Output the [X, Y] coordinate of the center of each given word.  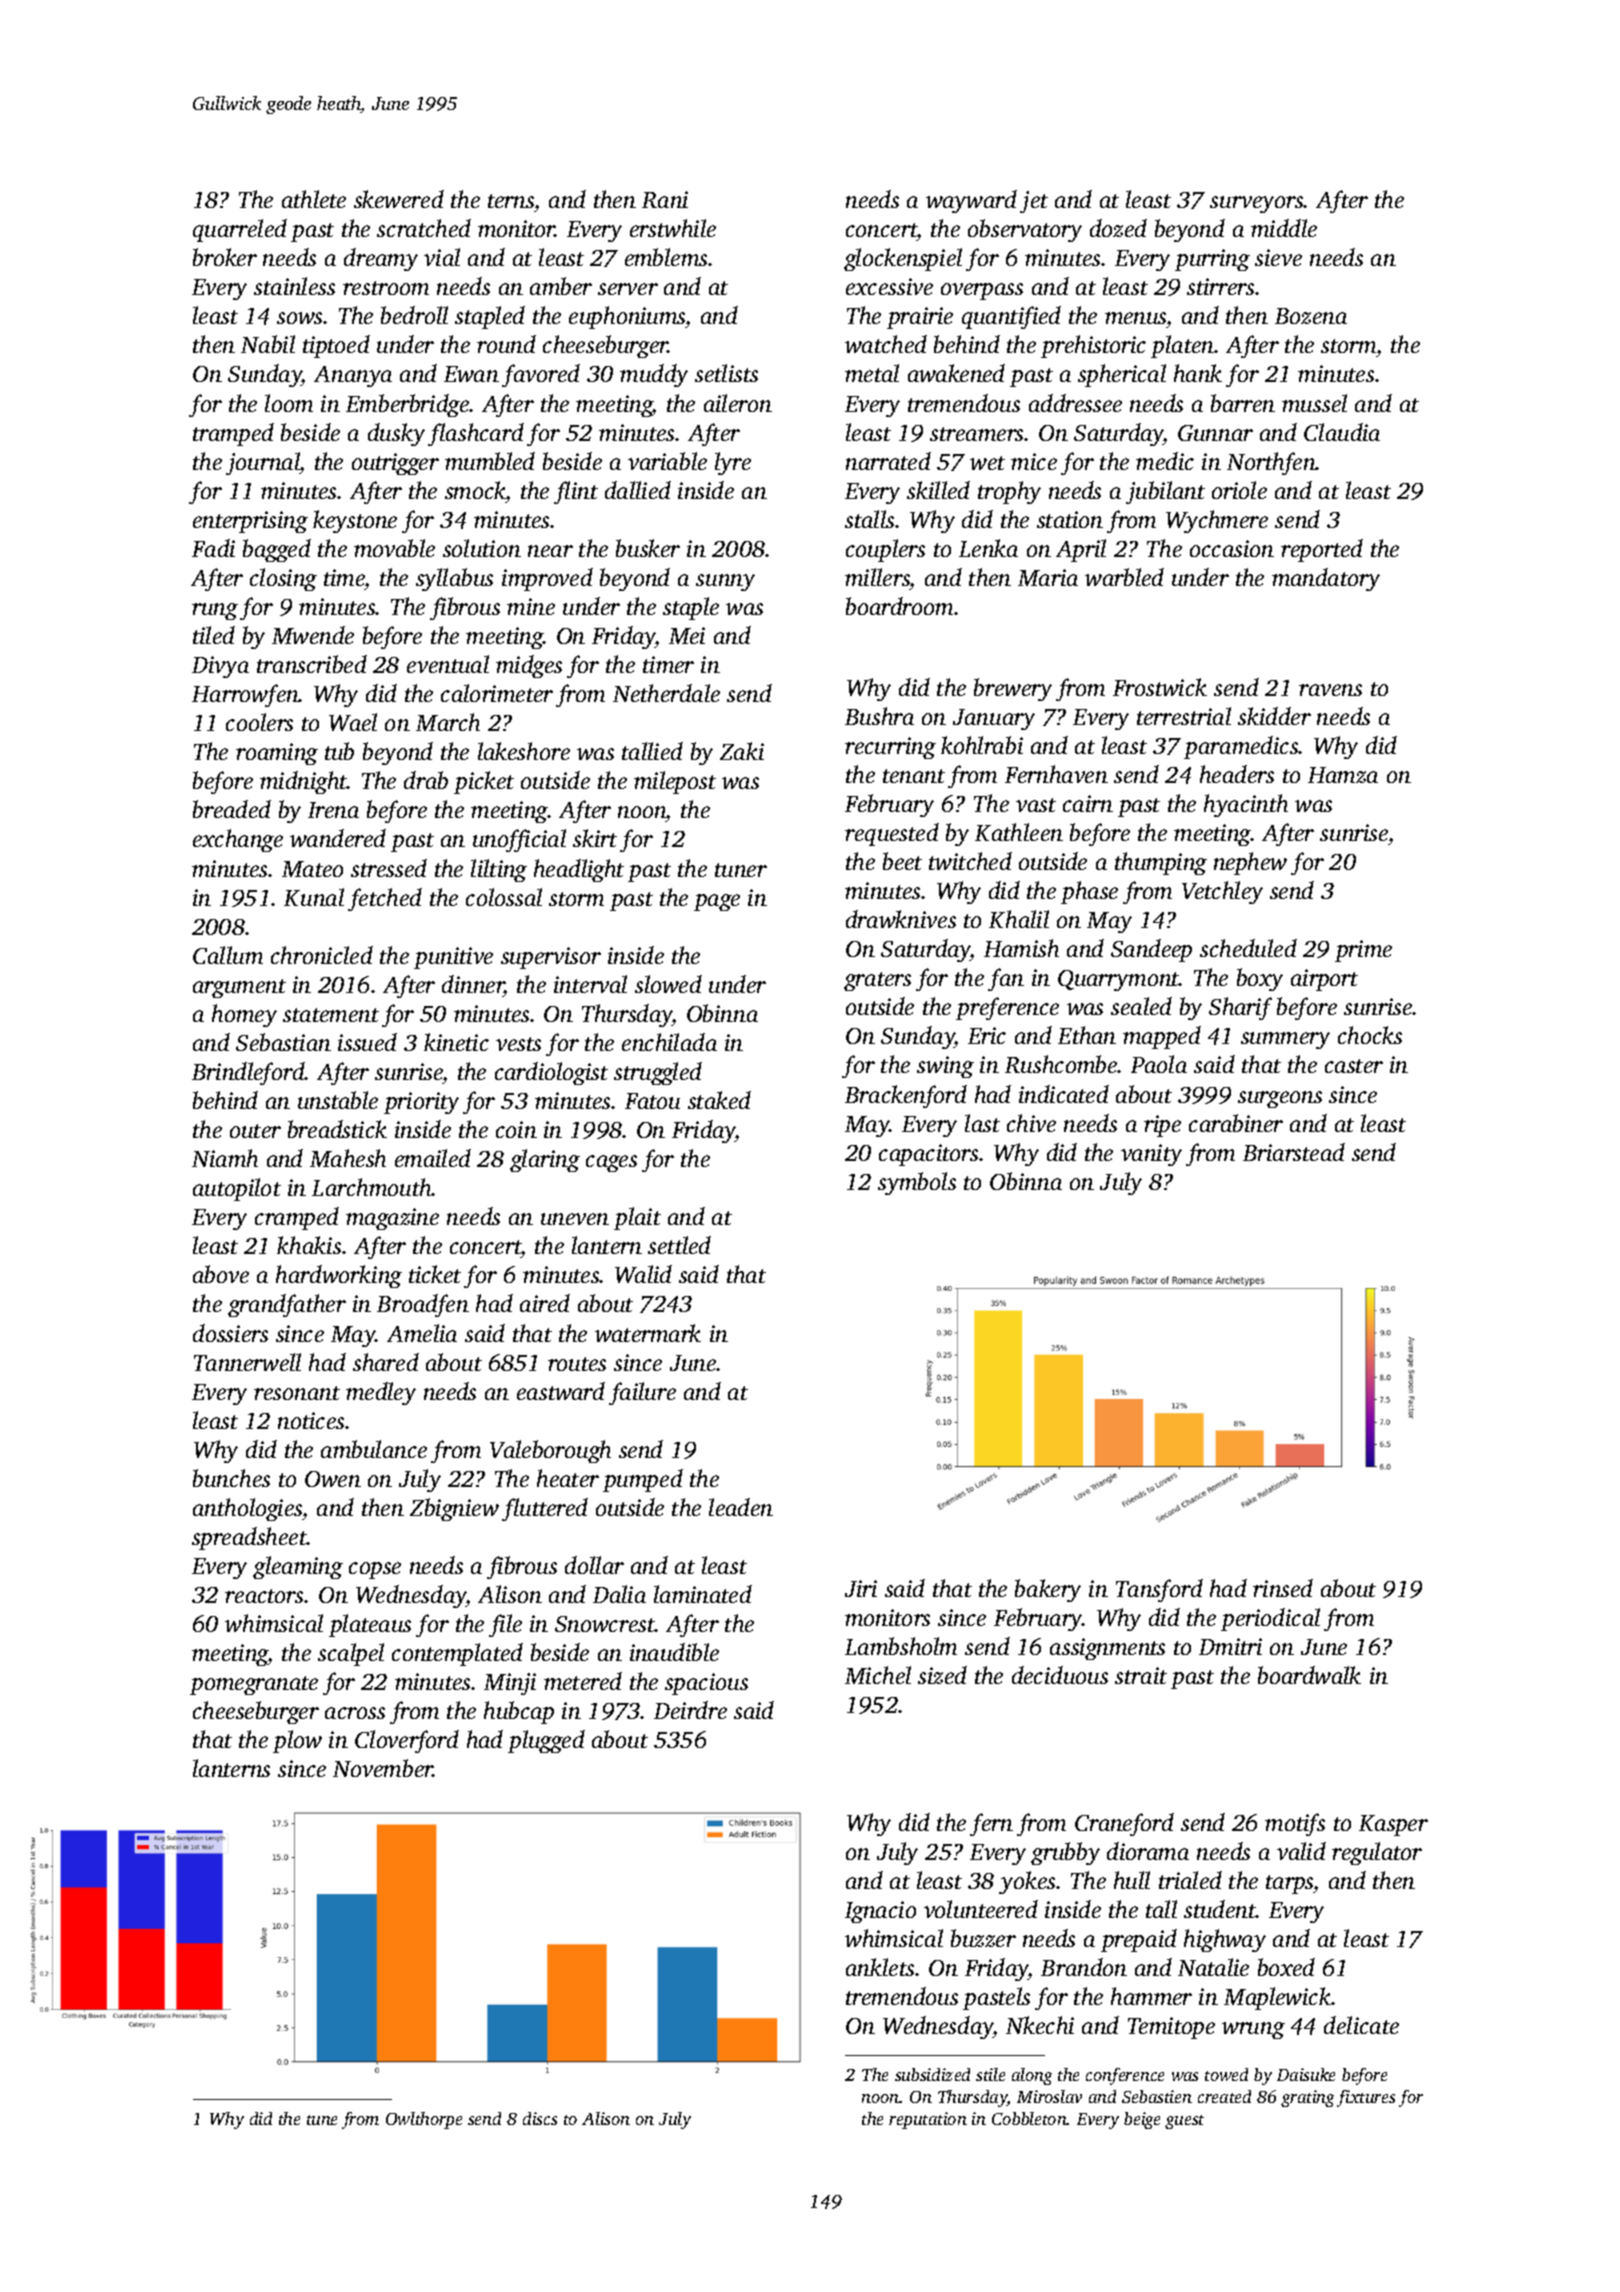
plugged [546, 1741]
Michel [878, 1675]
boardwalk [1309, 1675]
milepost [675, 782]
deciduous [1060, 1675]
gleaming [298, 1567]
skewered [399, 199]
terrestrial [1184, 716]
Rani [665, 199]
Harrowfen [245, 695]
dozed [1118, 228]
